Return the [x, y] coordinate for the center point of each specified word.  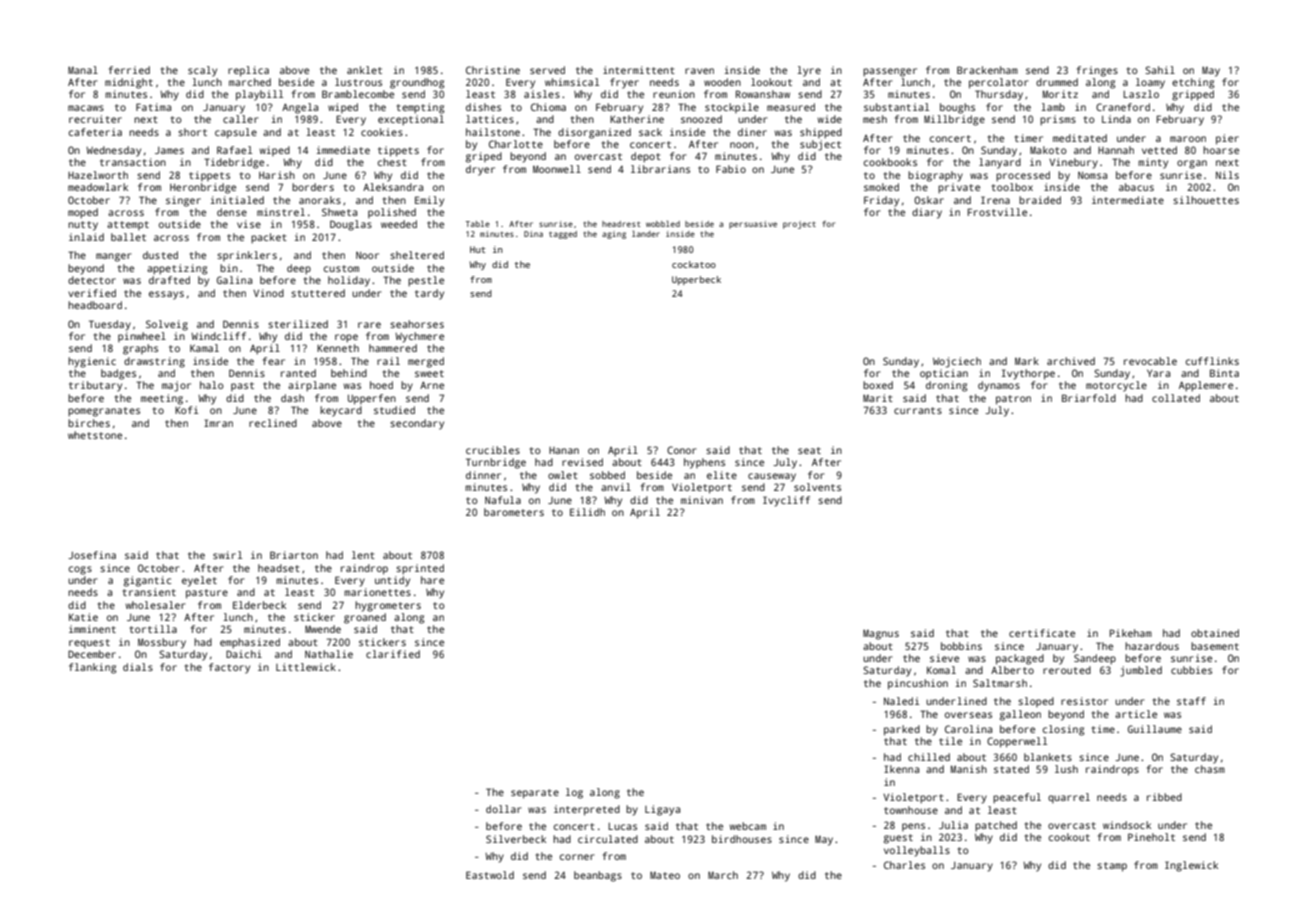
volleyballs [917, 851]
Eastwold [490, 875]
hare [432, 580]
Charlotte [516, 144]
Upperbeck [696, 280]
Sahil [1160, 70]
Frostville [997, 212]
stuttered [318, 293]
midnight [129, 83]
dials [138, 667]
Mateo [665, 875]
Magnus [881, 634]
